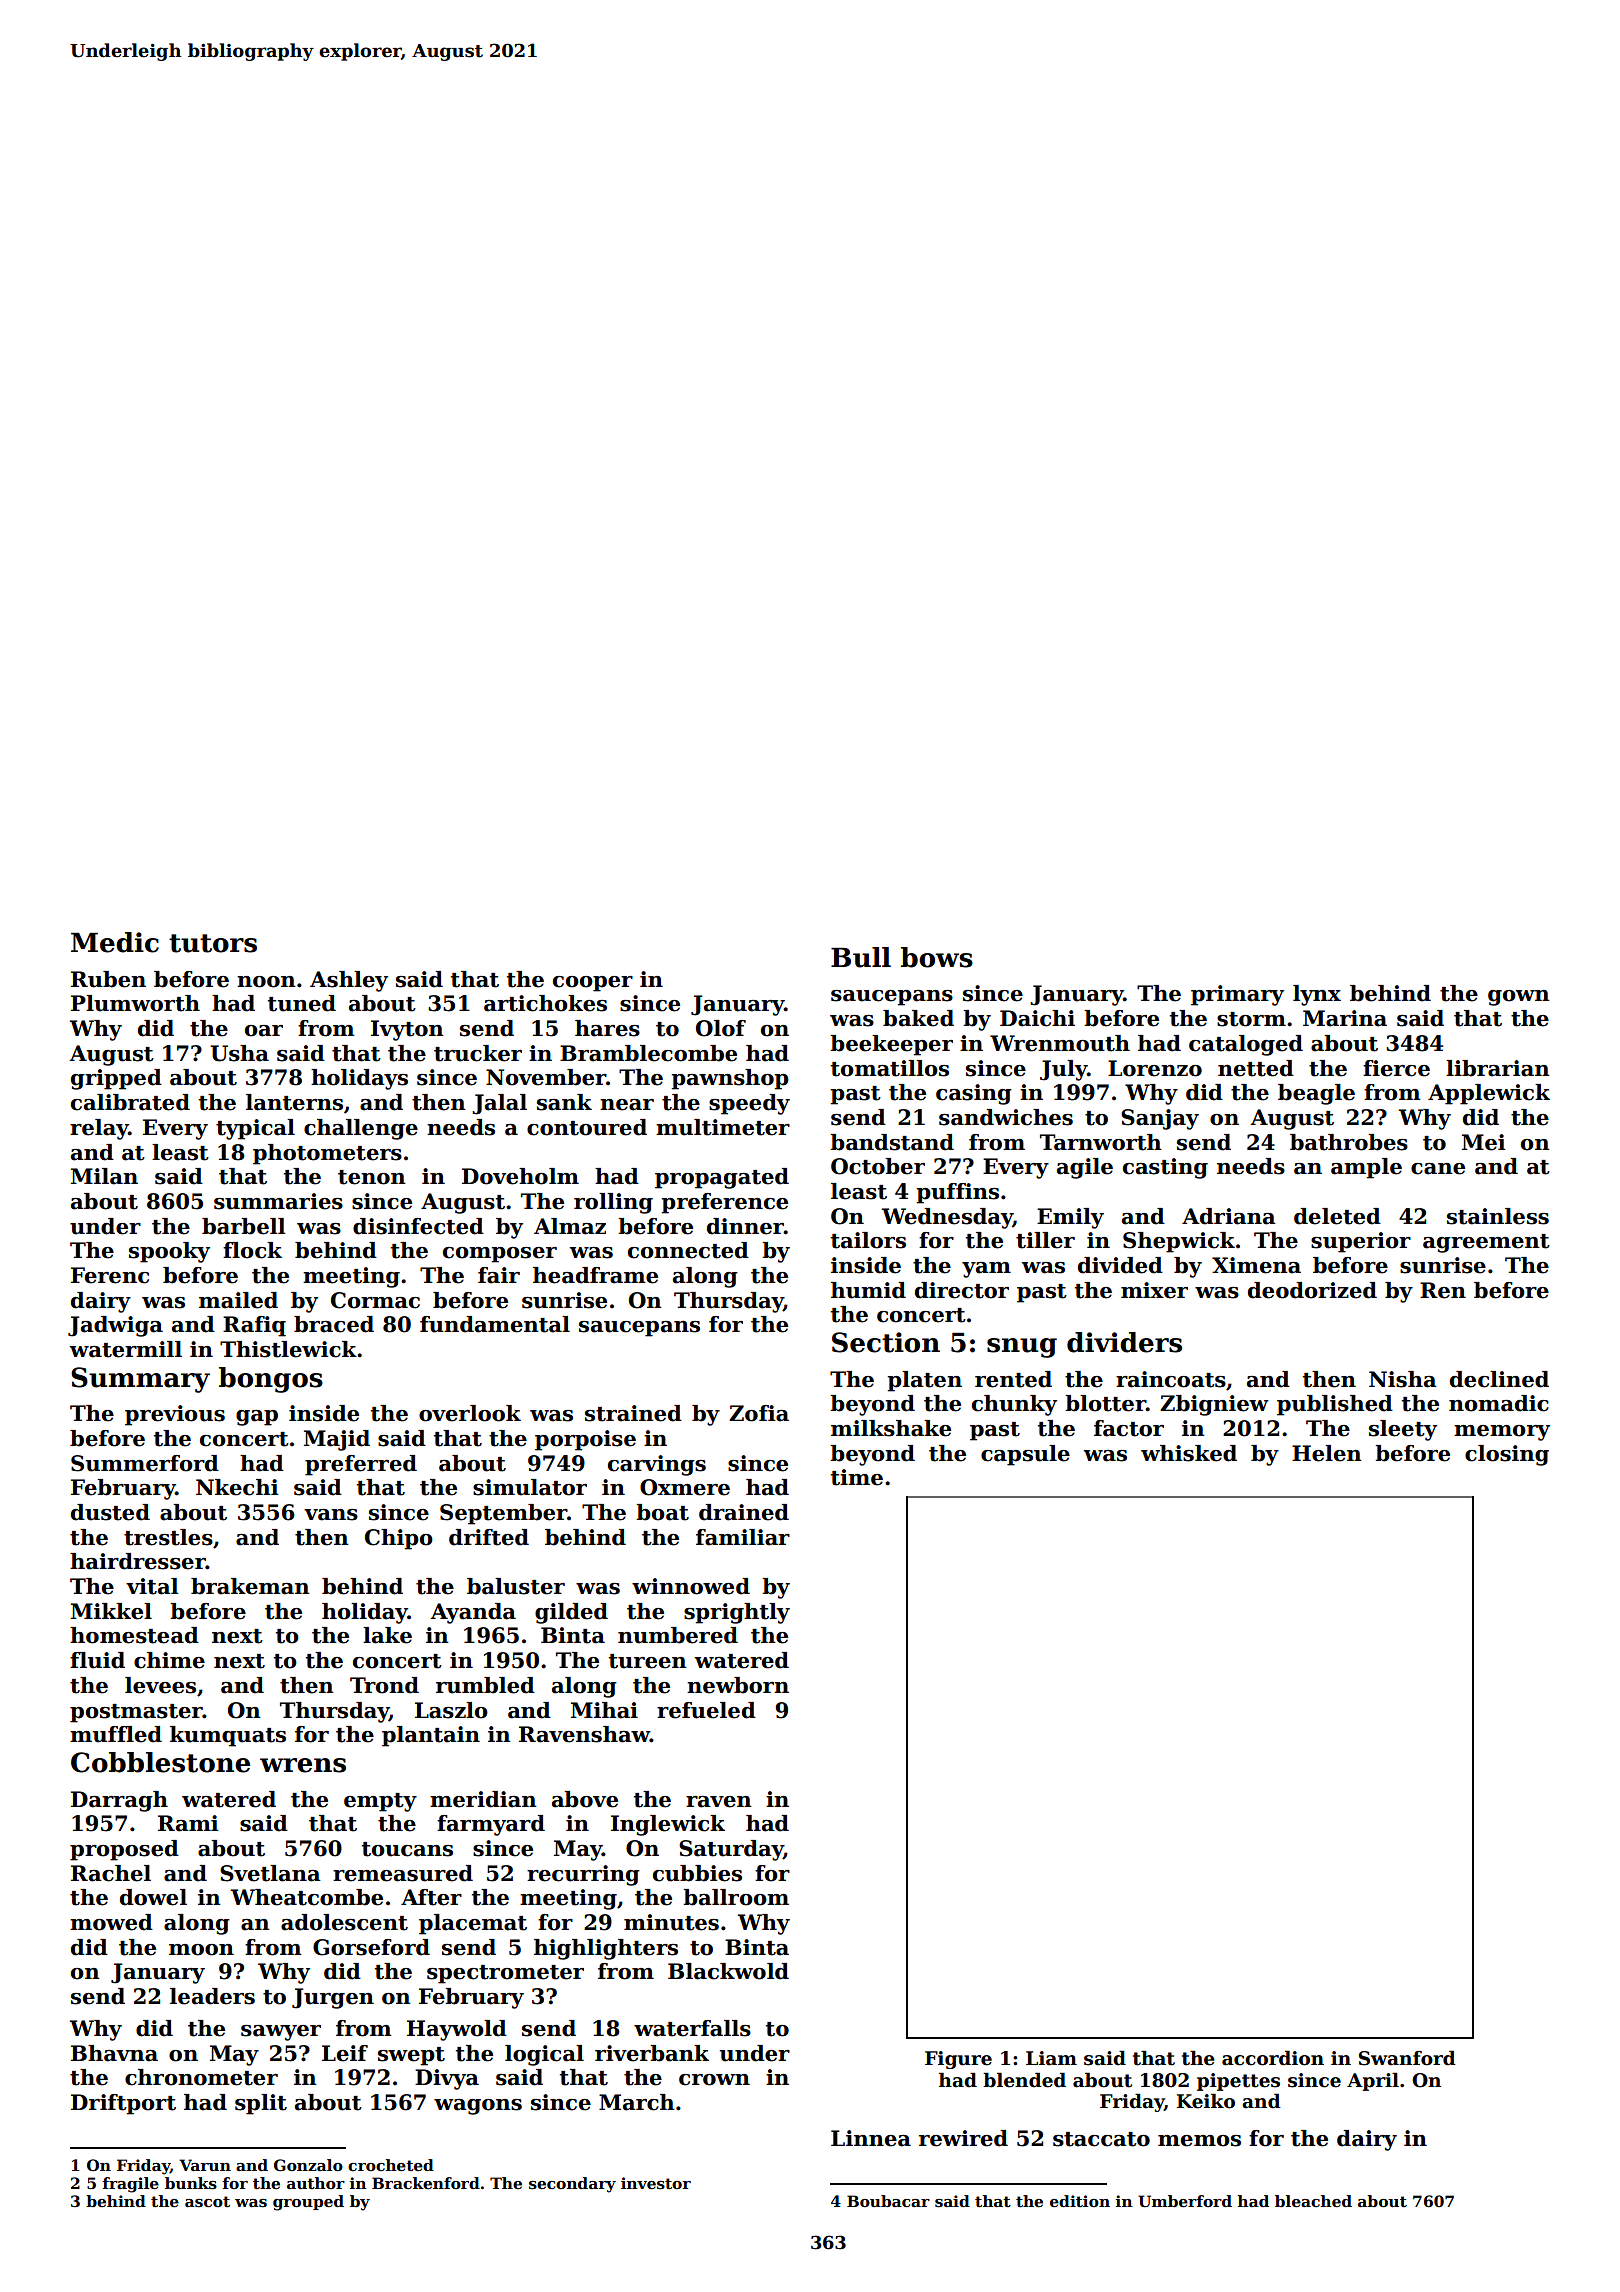 Image resolution: width=1620 pixels, height=2292 pixels. Describe the element at coordinates (593, 984) in the screenshot. I see `cooper` at that location.
